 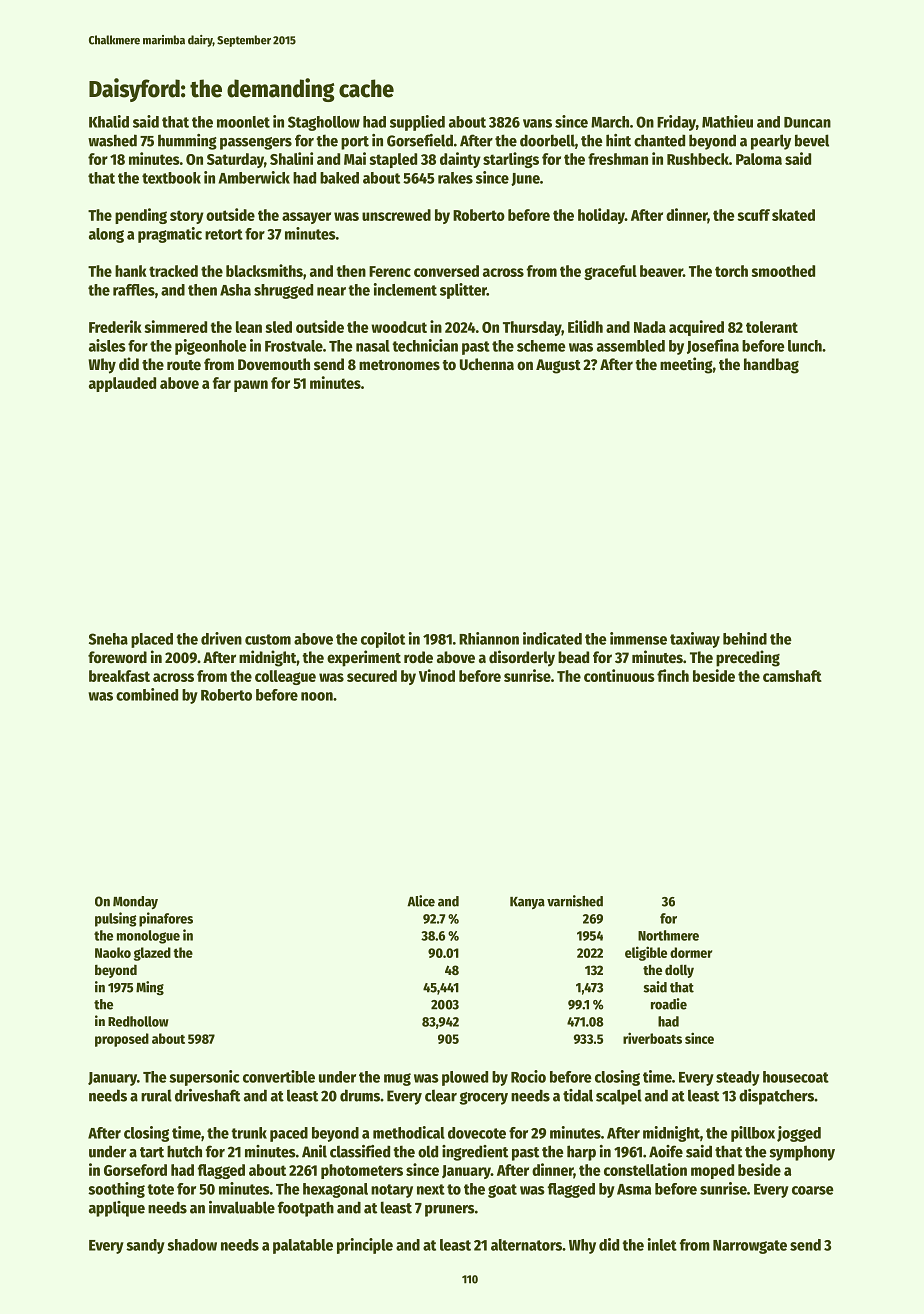 What do you see at coordinates (753, 215) in the screenshot?
I see `scuff` at bounding box center [753, 215].
